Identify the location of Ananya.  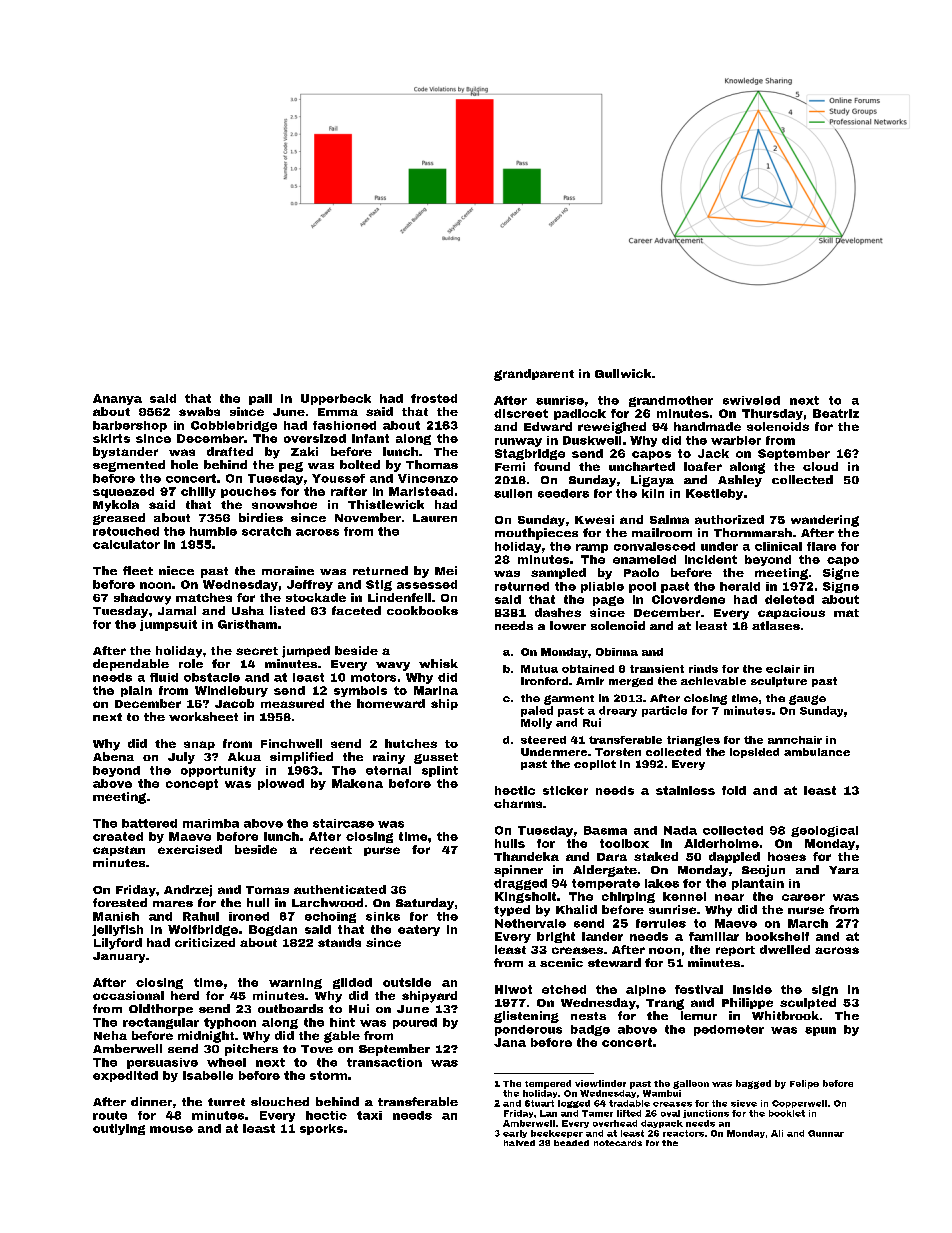
(117, 399).
